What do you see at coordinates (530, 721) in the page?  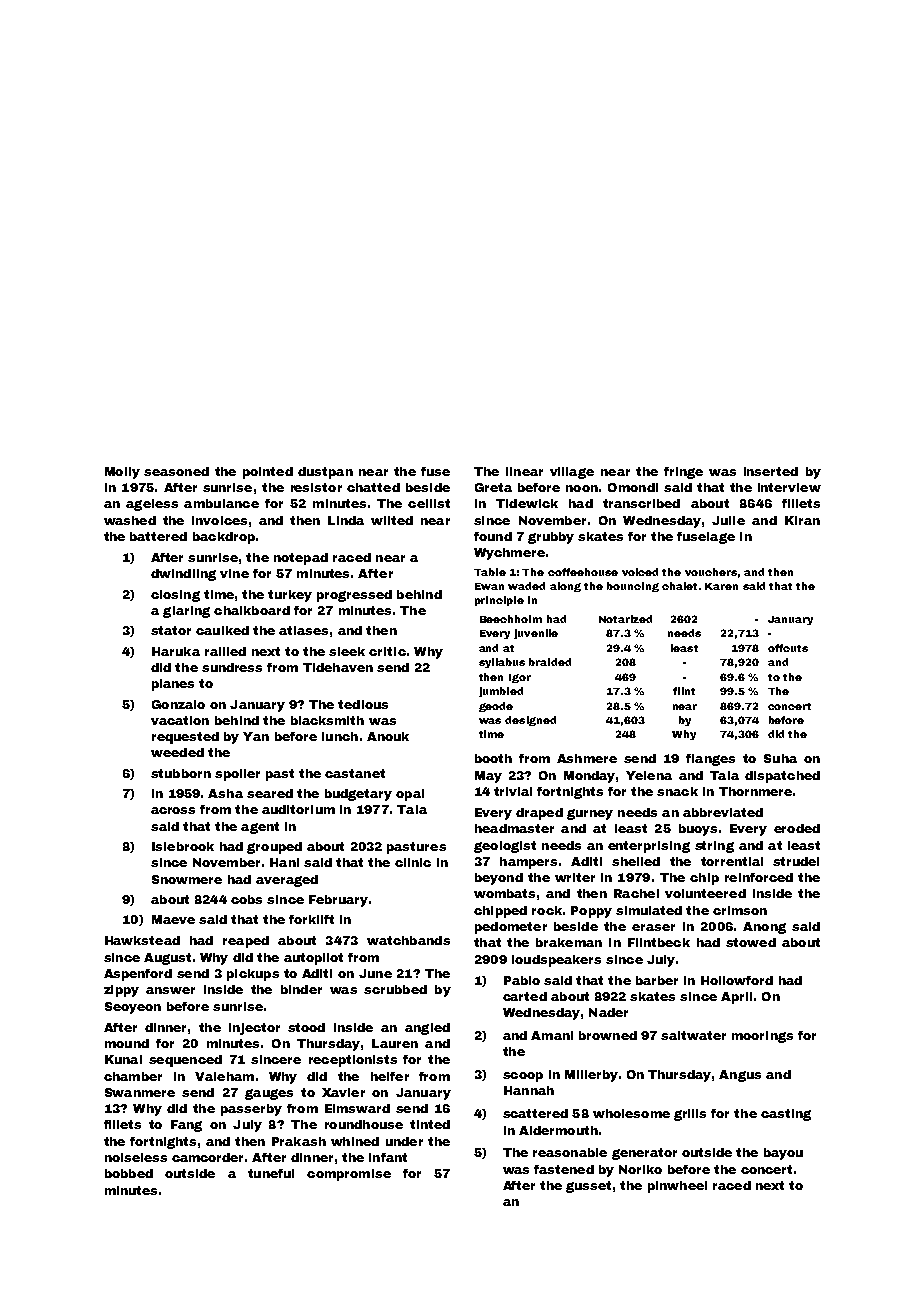 I see `designed` at bounding box center [530, 721].
